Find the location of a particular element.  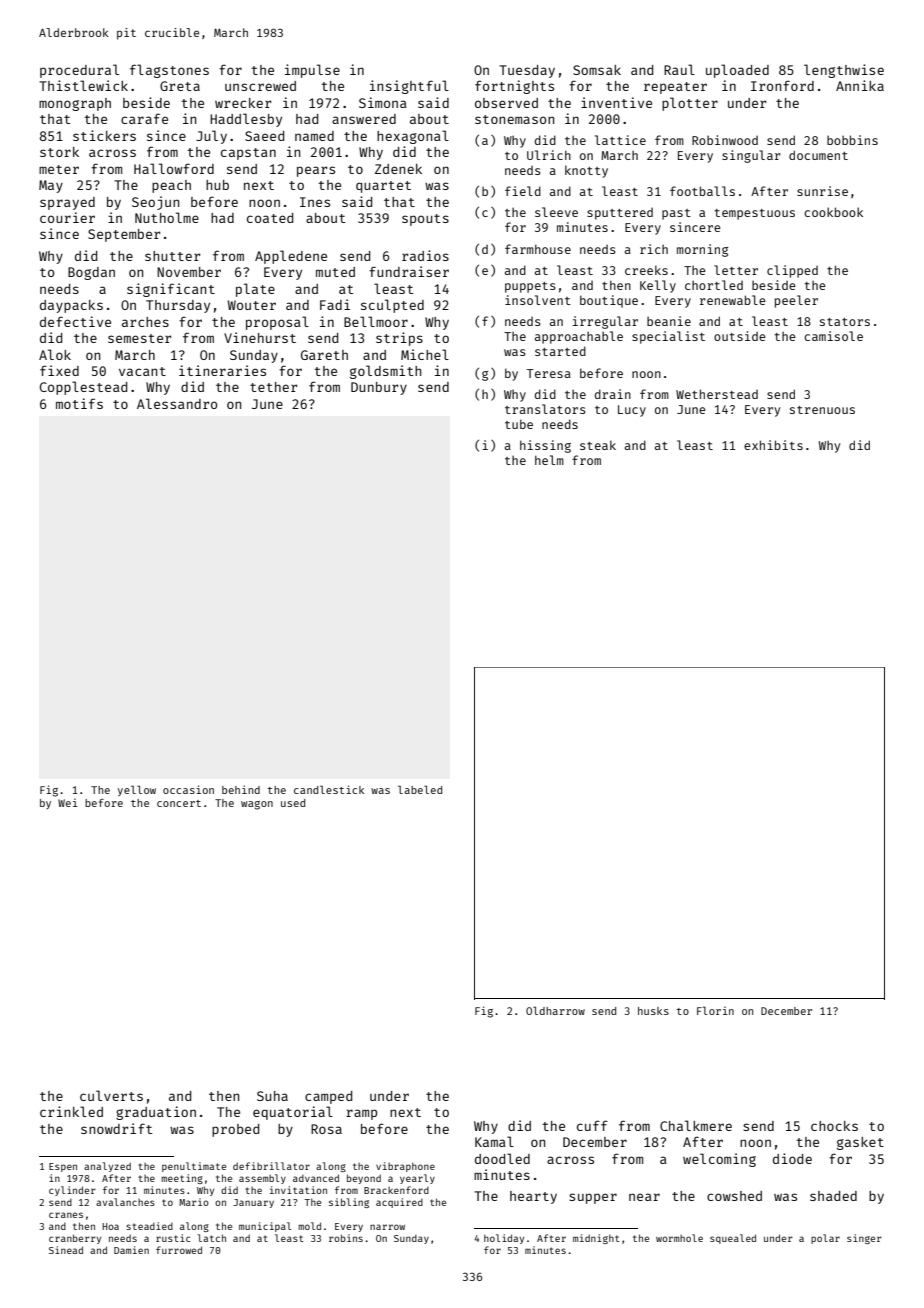

labeled is located at coordinates (420, 789).
